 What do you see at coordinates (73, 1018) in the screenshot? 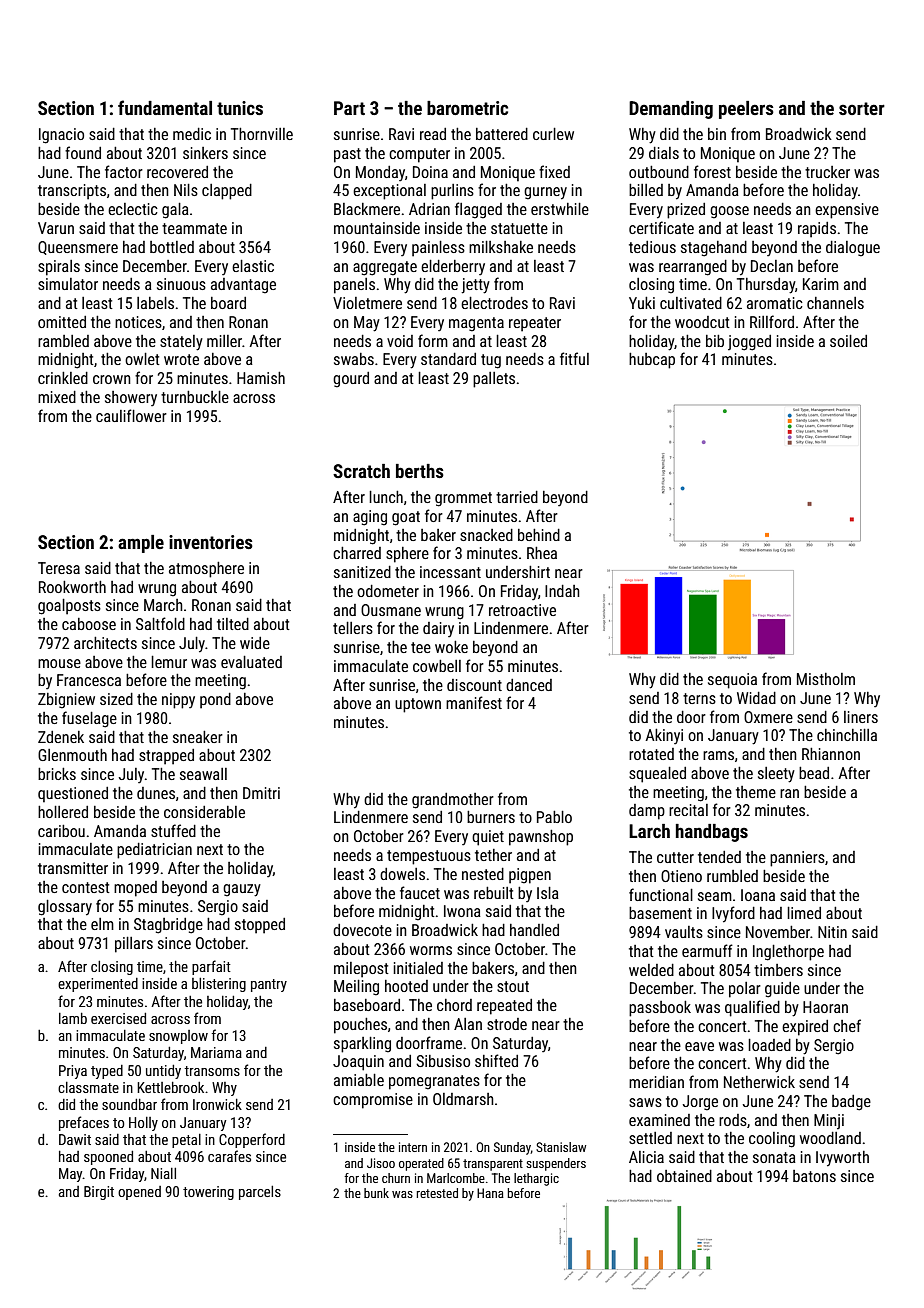
I see `lamb` at bounding box center [73, 1018].
